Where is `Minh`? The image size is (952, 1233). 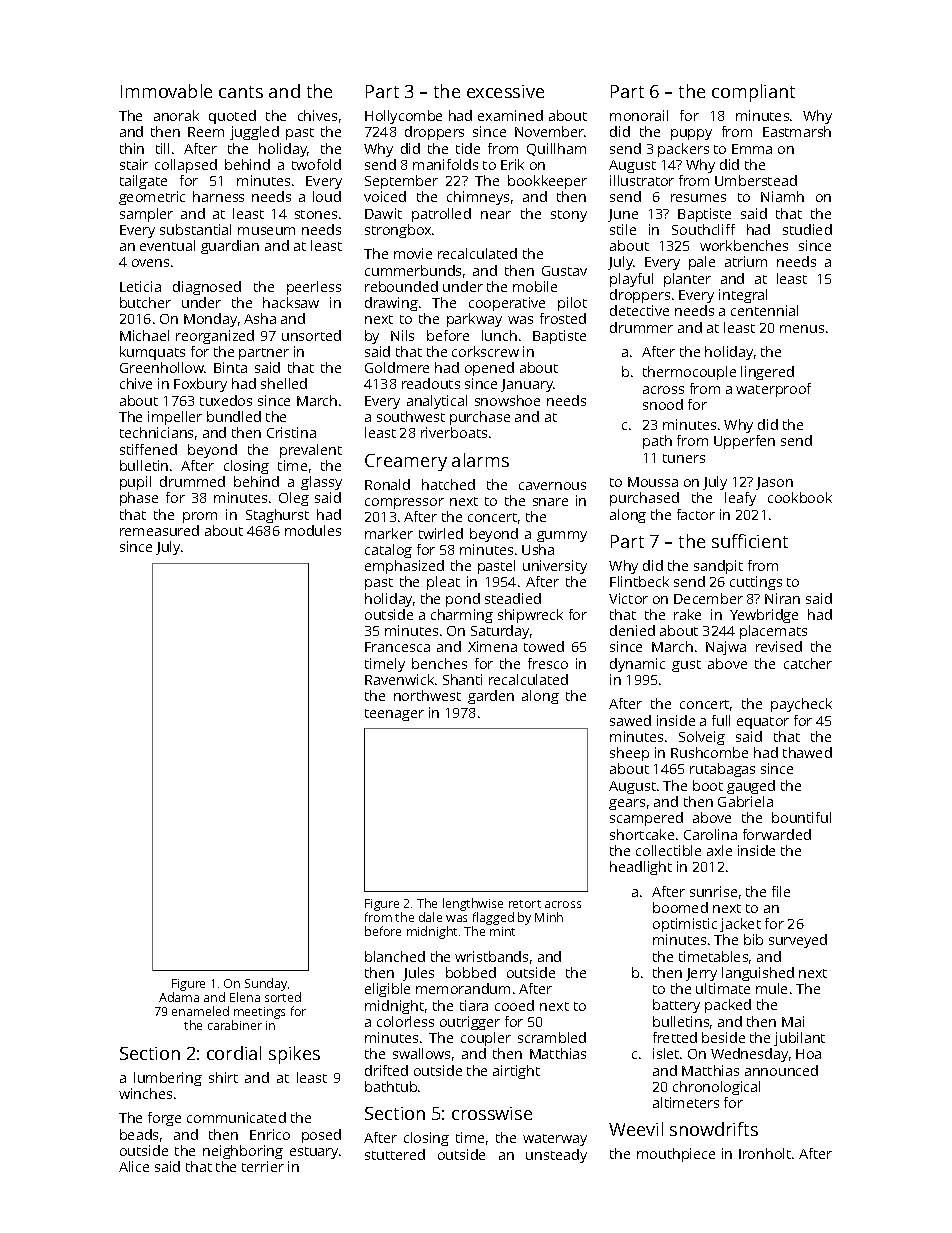 Minh is located at coordinates (549, 917).
